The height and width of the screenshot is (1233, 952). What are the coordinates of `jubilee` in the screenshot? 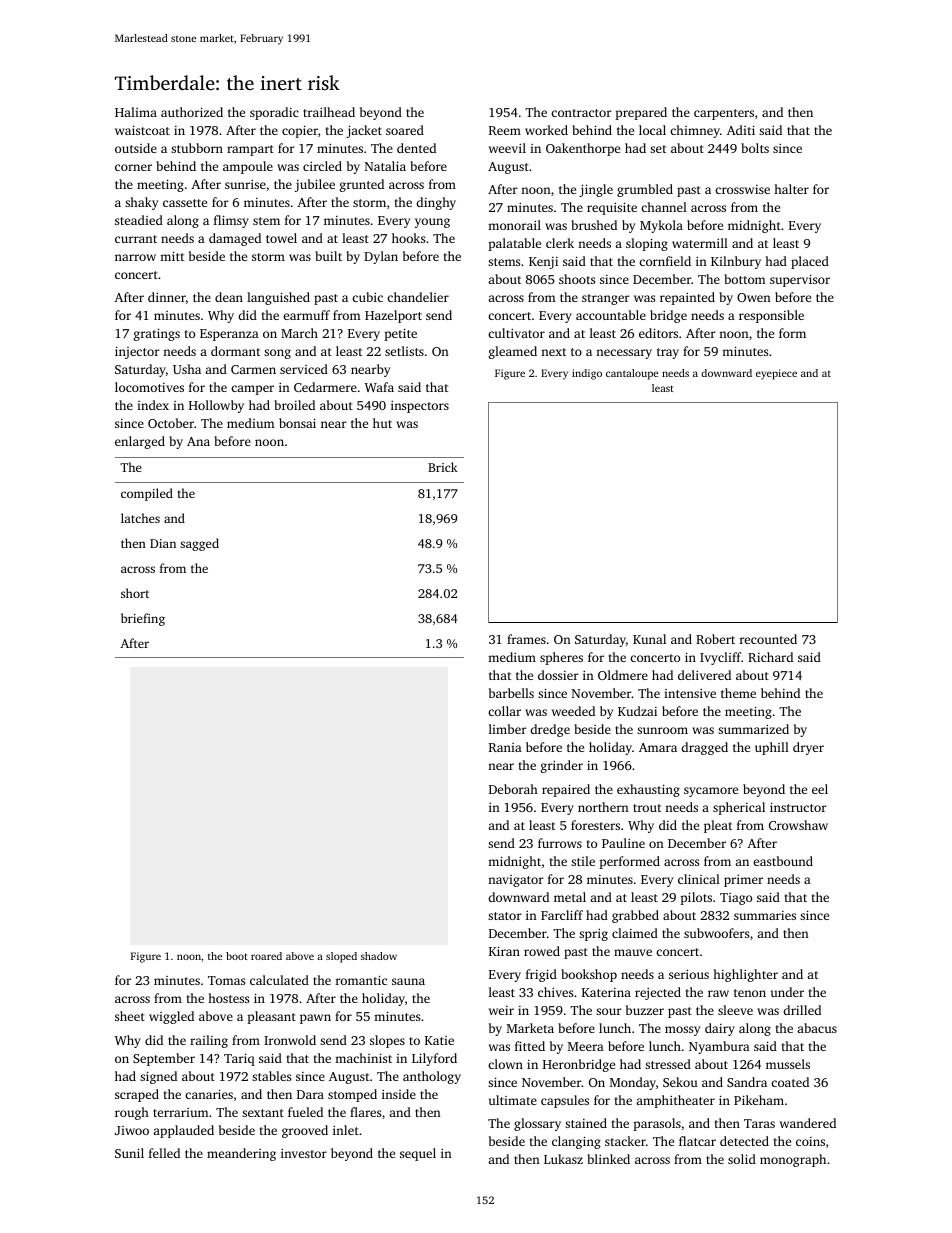 It's located at (315, 185).
